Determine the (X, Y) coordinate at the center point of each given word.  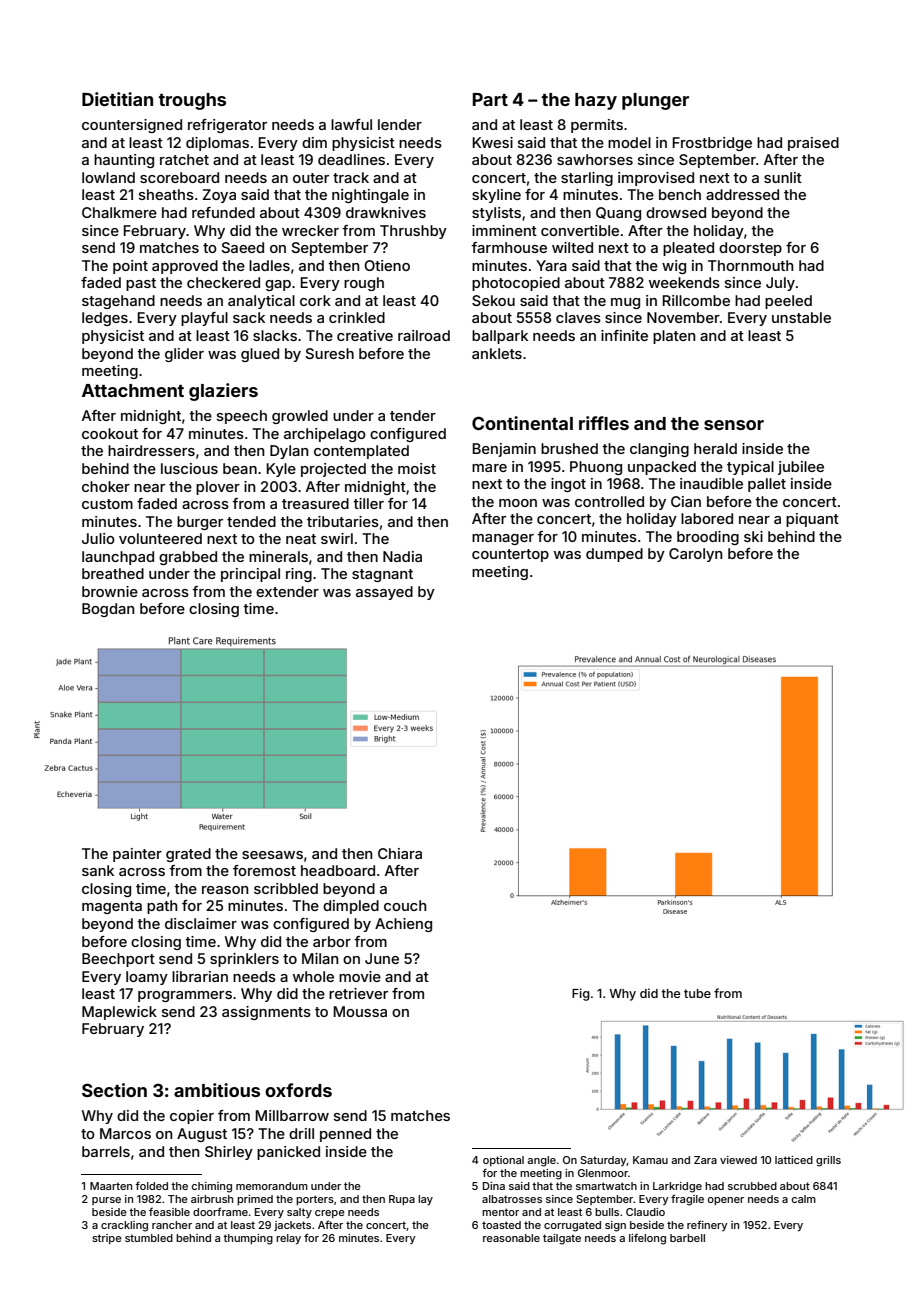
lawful (351, 124)
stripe (107, 1239)
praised (813, 144)
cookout (110, 433)
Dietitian (117, 99)
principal (250, 575)
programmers (185, 996)
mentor (500, 1212)
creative (365, 335)
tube (697, 993)
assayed (384, 593)
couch (405, 905)
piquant (812, 520)
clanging (659, 450)
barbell (687, 1238)
